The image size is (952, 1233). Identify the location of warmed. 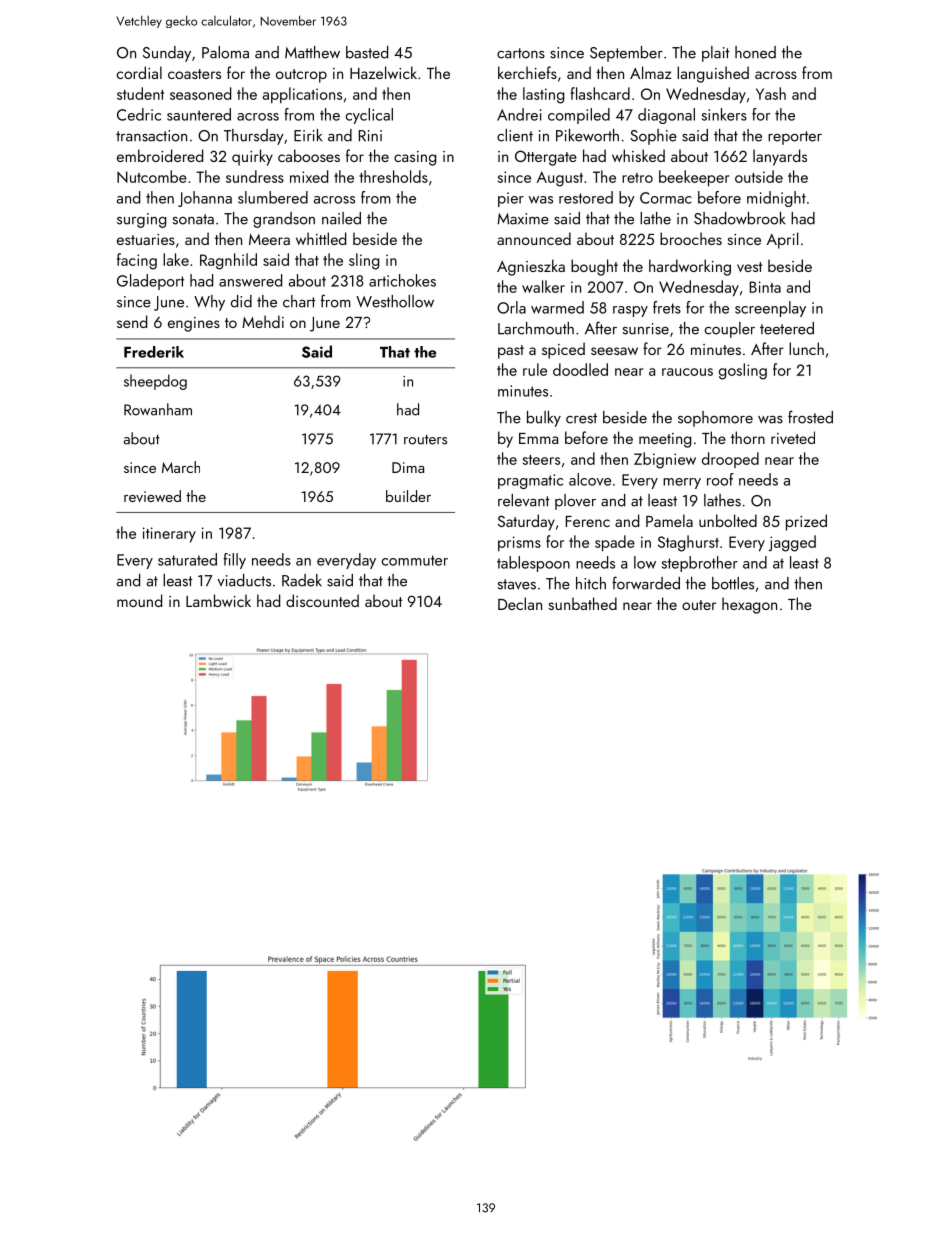
(557, 307).
